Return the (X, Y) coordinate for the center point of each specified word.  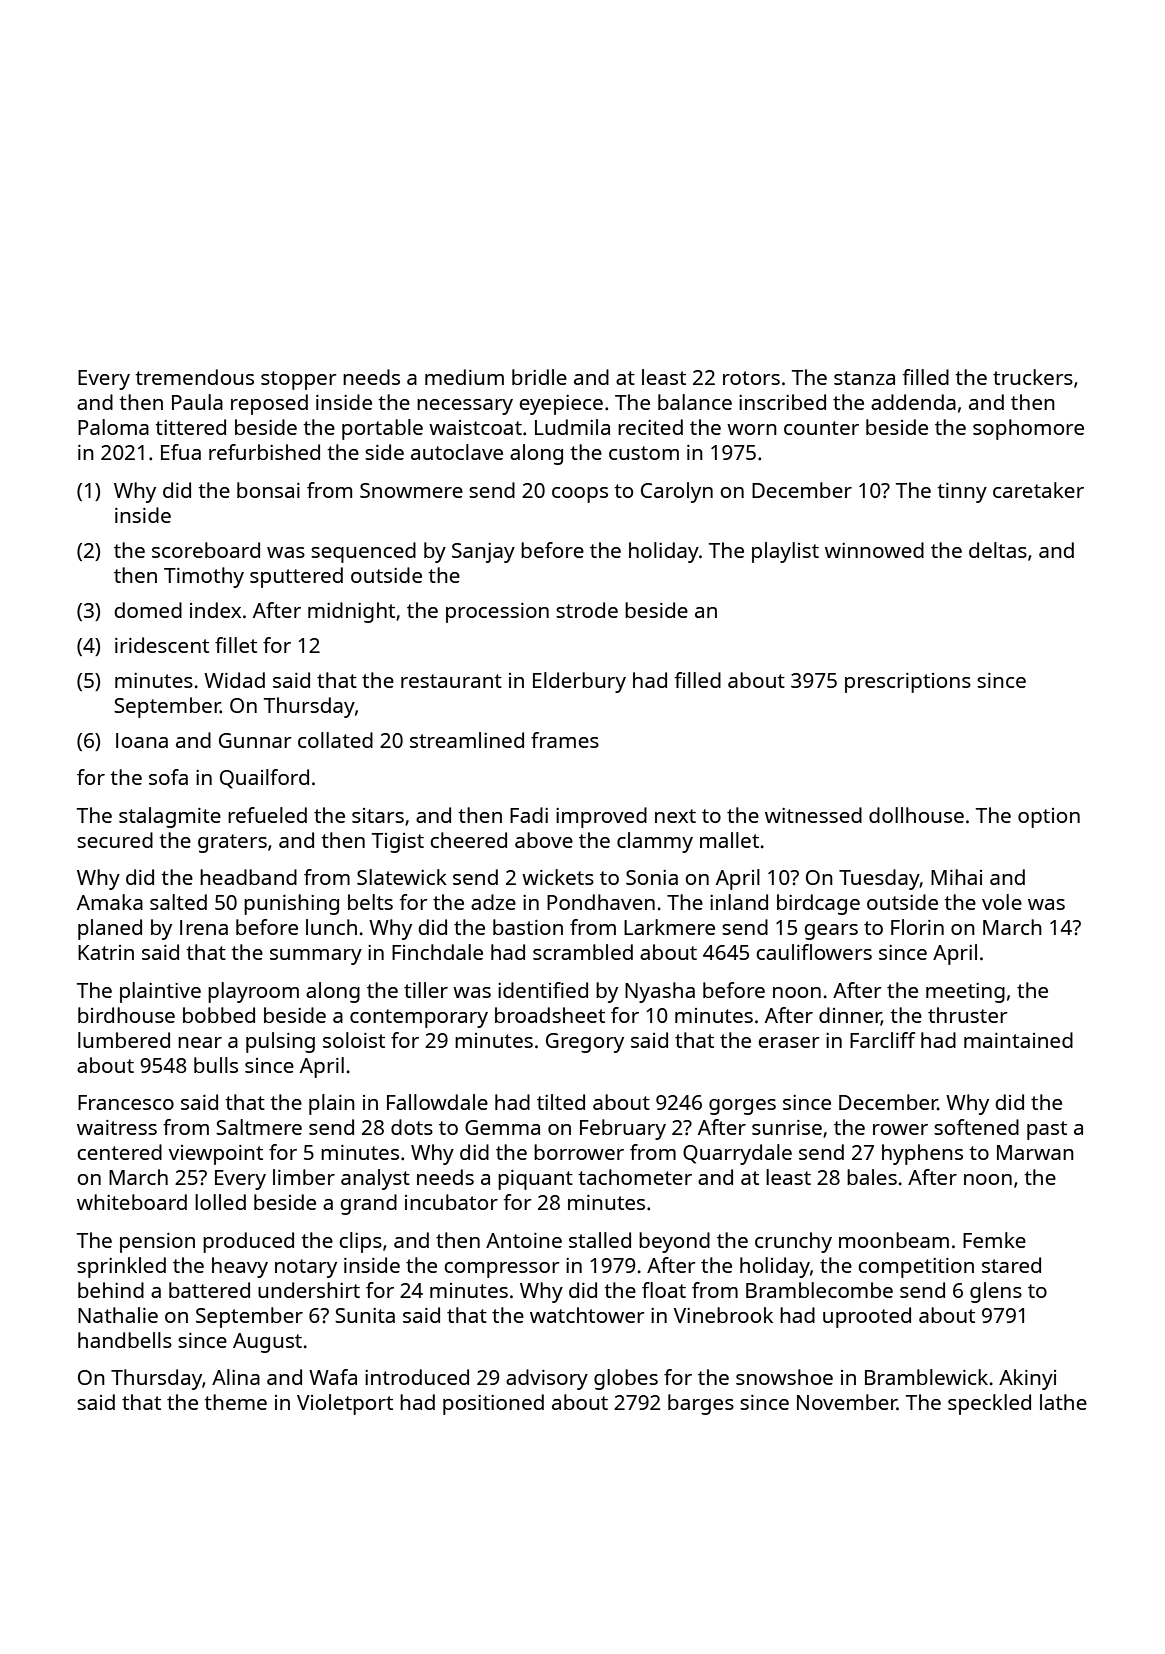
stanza (864, 378)
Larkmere (669, 927)
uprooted (867, 1317)
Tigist (398, 843)
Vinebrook (723, 1315)
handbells (125, 1340)
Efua (181, 452)
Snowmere (411, 490)
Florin (917, 927)
